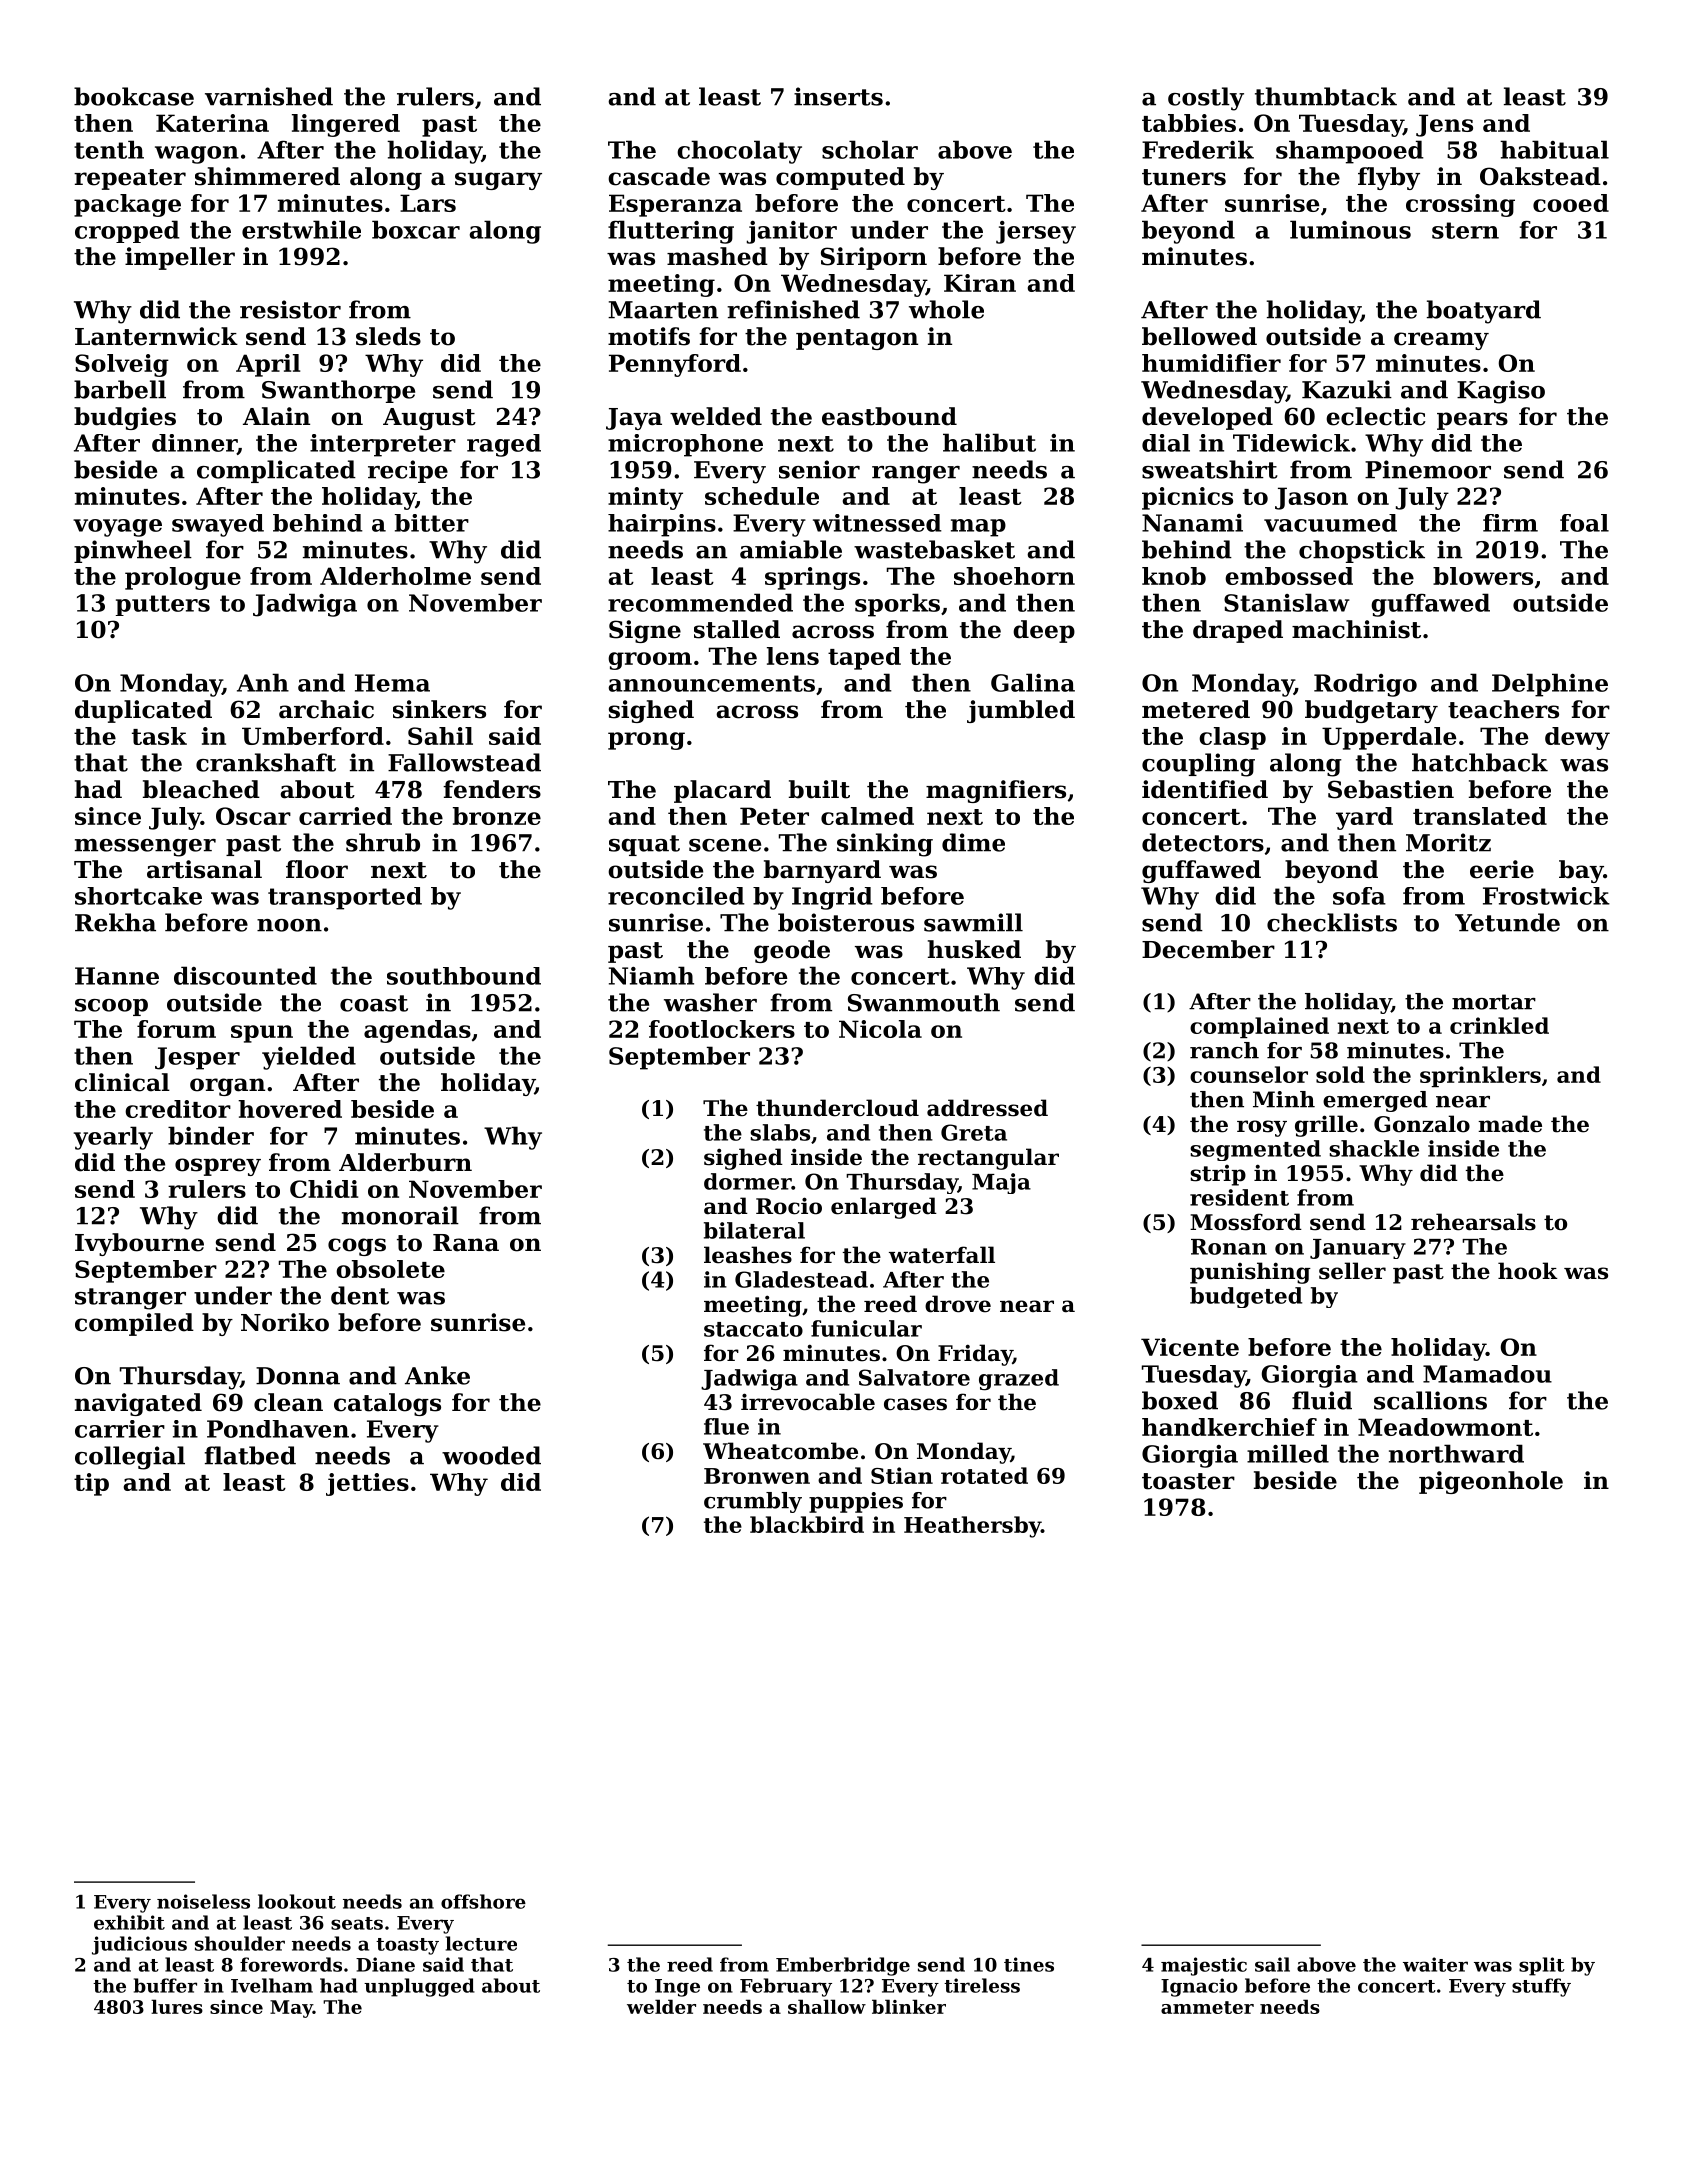  I want to click on inserts, so click(838, 96).
